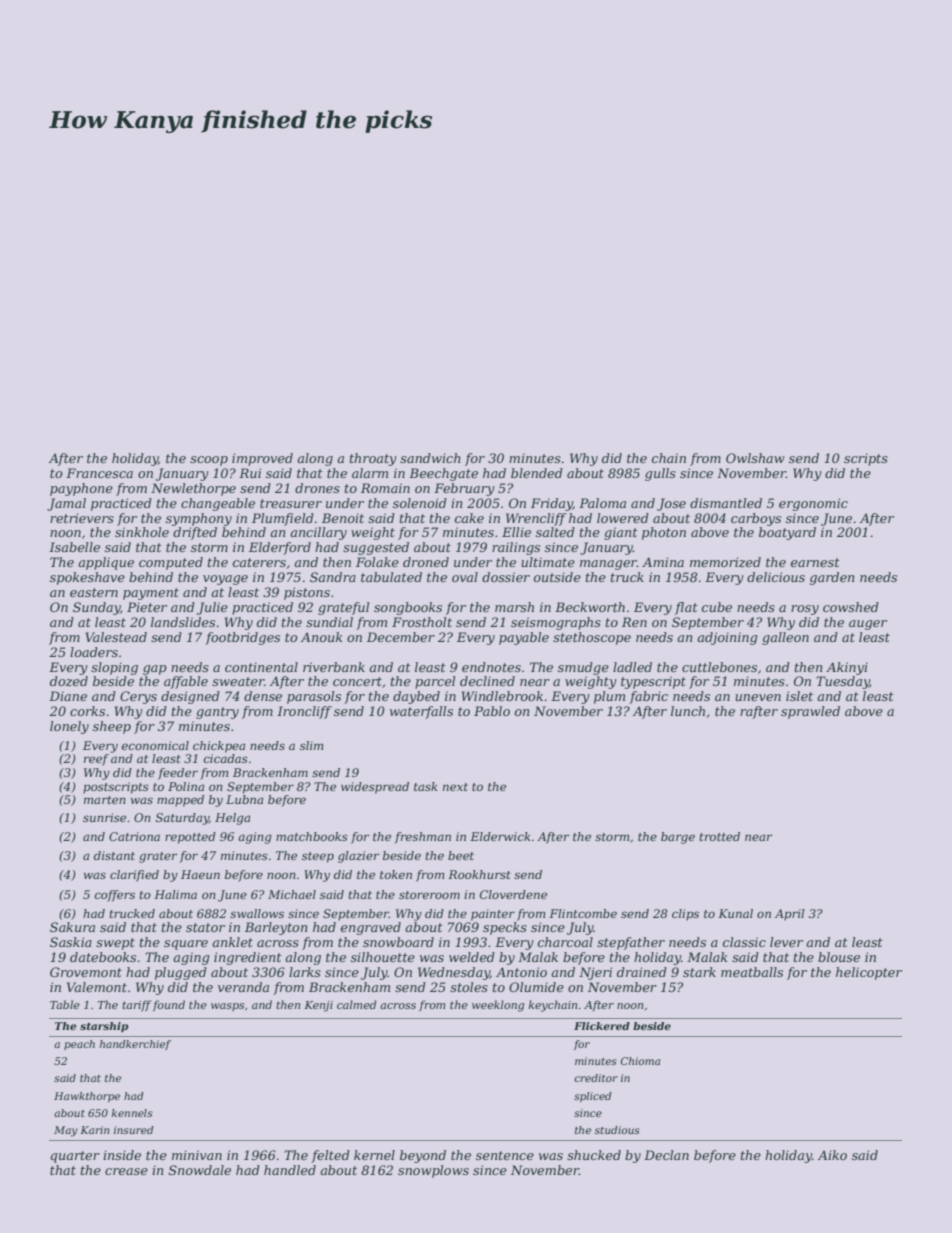 Image resolution: width=952 pixels, height=1233 pixels. I want to click on Declan, so click(666, 1155).
